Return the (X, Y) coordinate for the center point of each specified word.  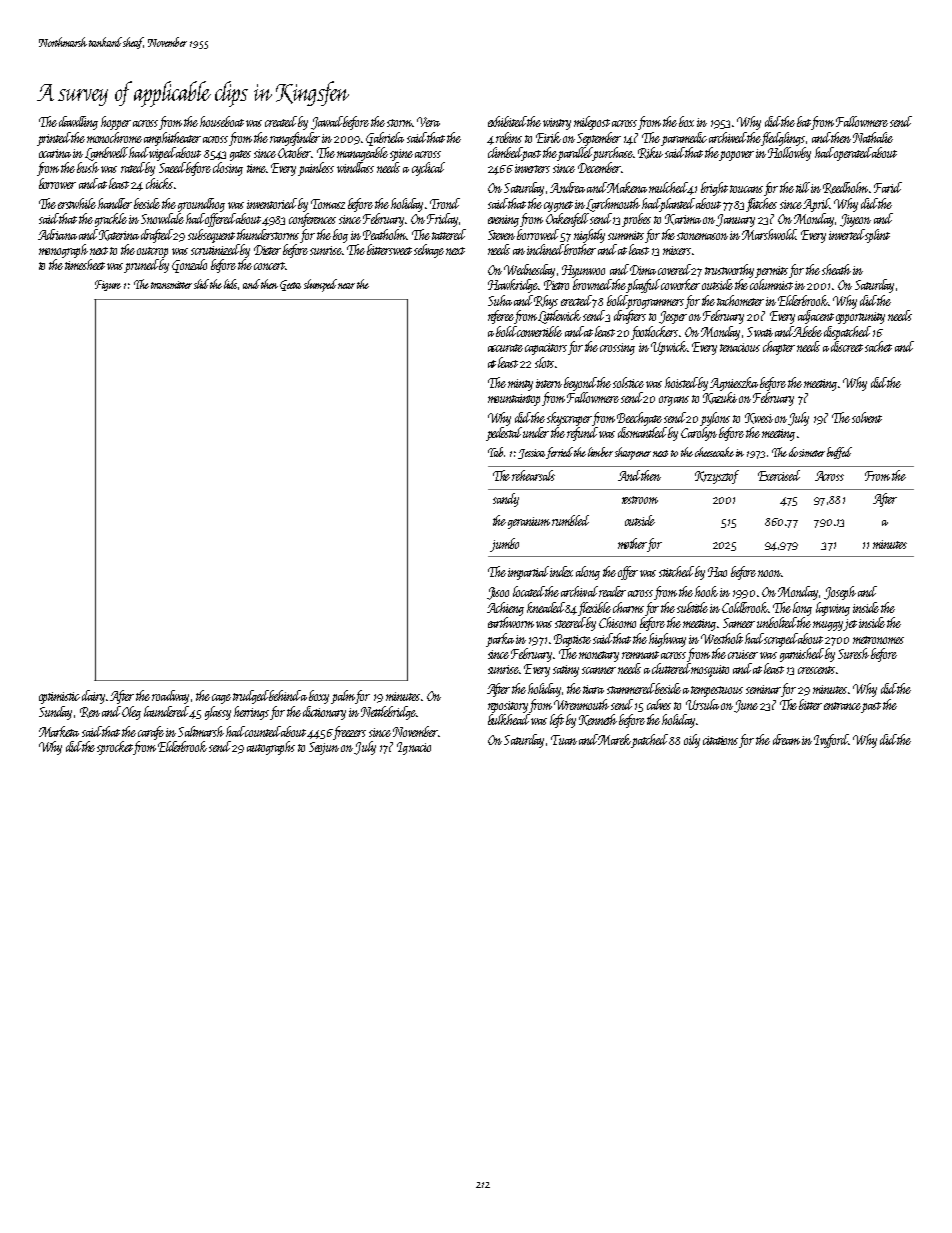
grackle (111, 220)
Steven (501, 235)
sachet (878, 346)
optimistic (59, 698)
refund (582, 434)
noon (769, 573)
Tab (495, 452)
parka (500, 640)
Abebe (808, 331)
